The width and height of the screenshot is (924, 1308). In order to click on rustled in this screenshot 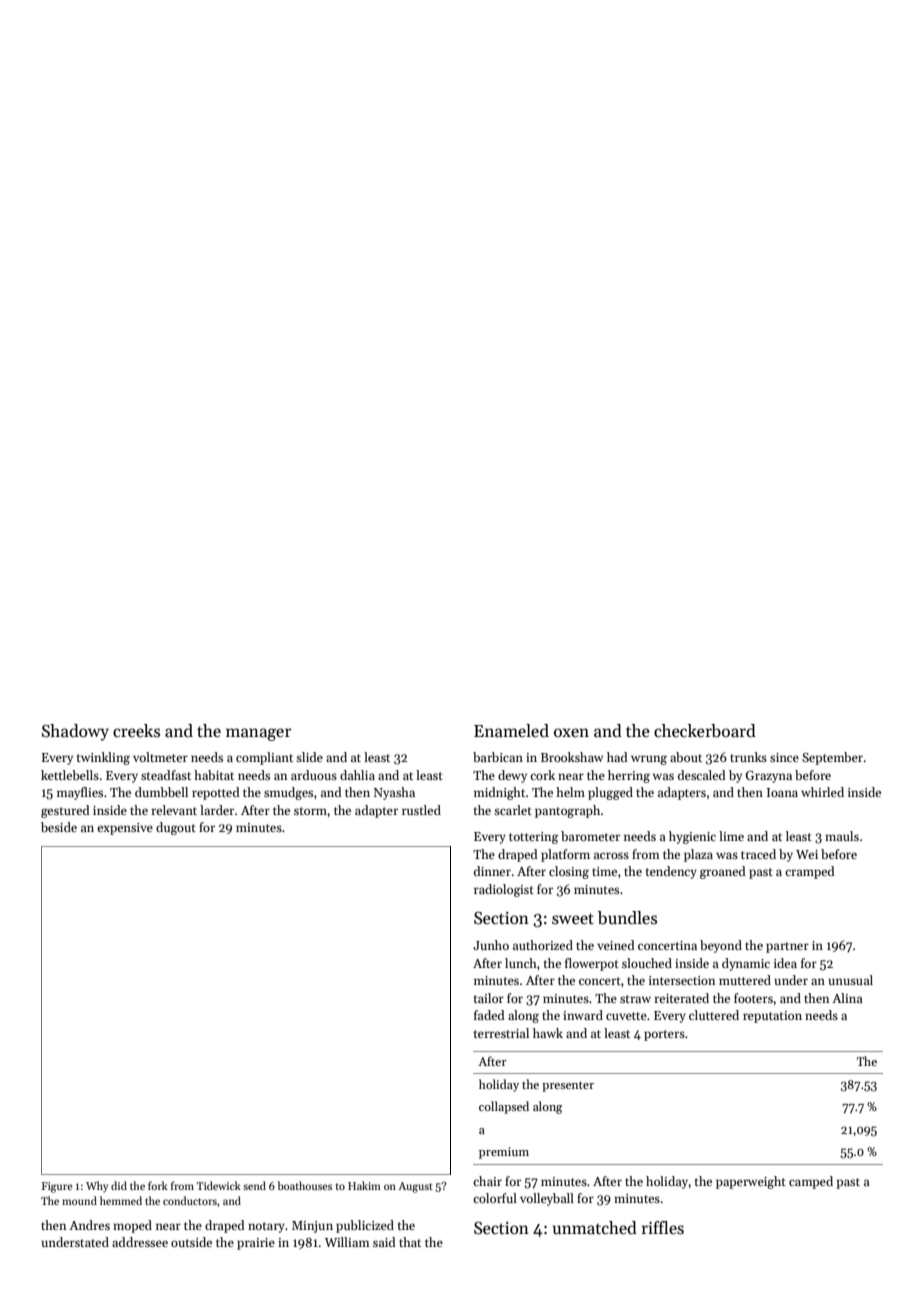, I will do `click(421, 810)`.
